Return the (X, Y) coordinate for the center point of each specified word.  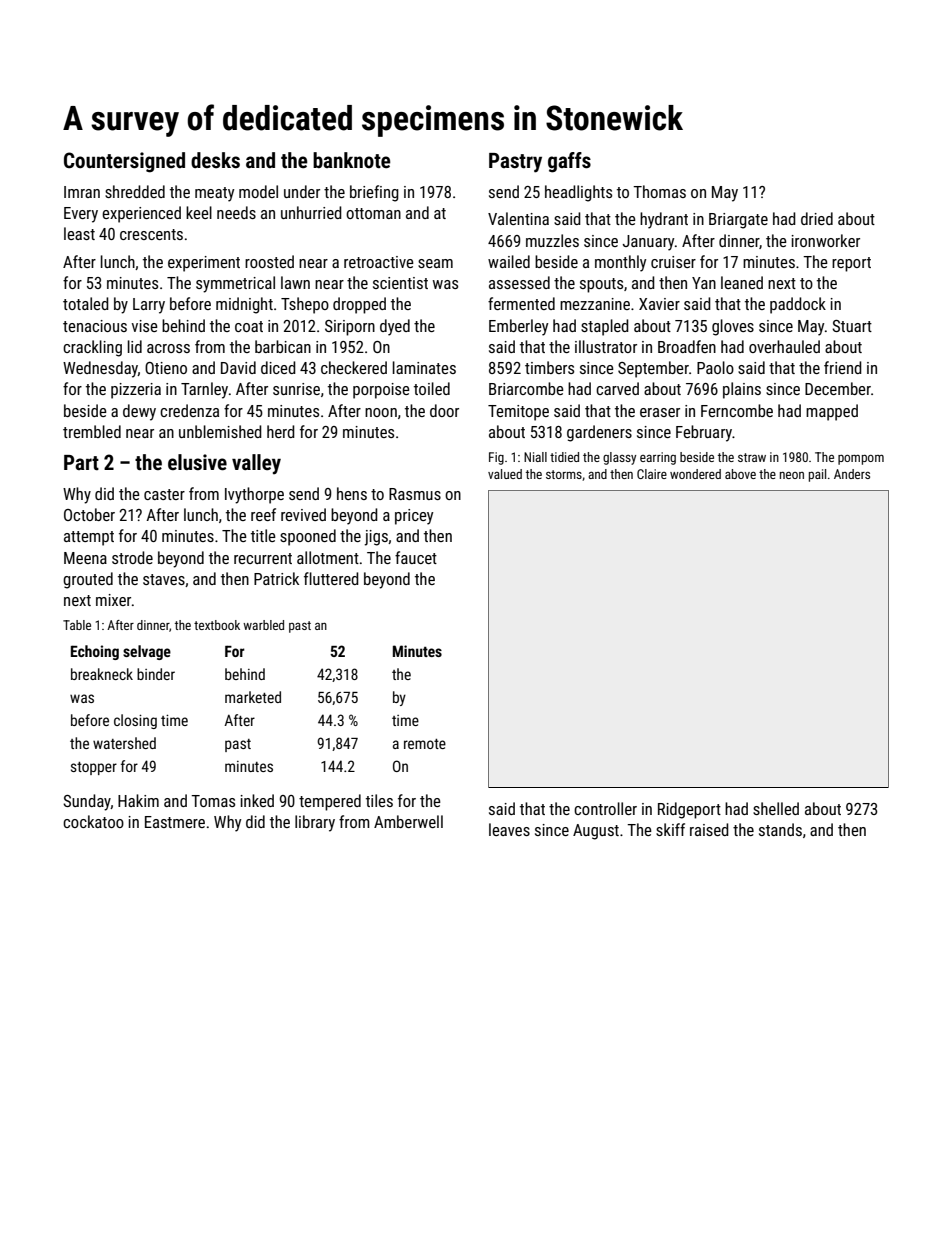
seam (435, 263)
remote (425, 744)
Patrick (276, 578)
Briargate (738, 221)
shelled (776, 808)
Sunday (87, 802)
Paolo (715, 367)
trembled (92, 431)
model (258, 191)
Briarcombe (526, 388)
